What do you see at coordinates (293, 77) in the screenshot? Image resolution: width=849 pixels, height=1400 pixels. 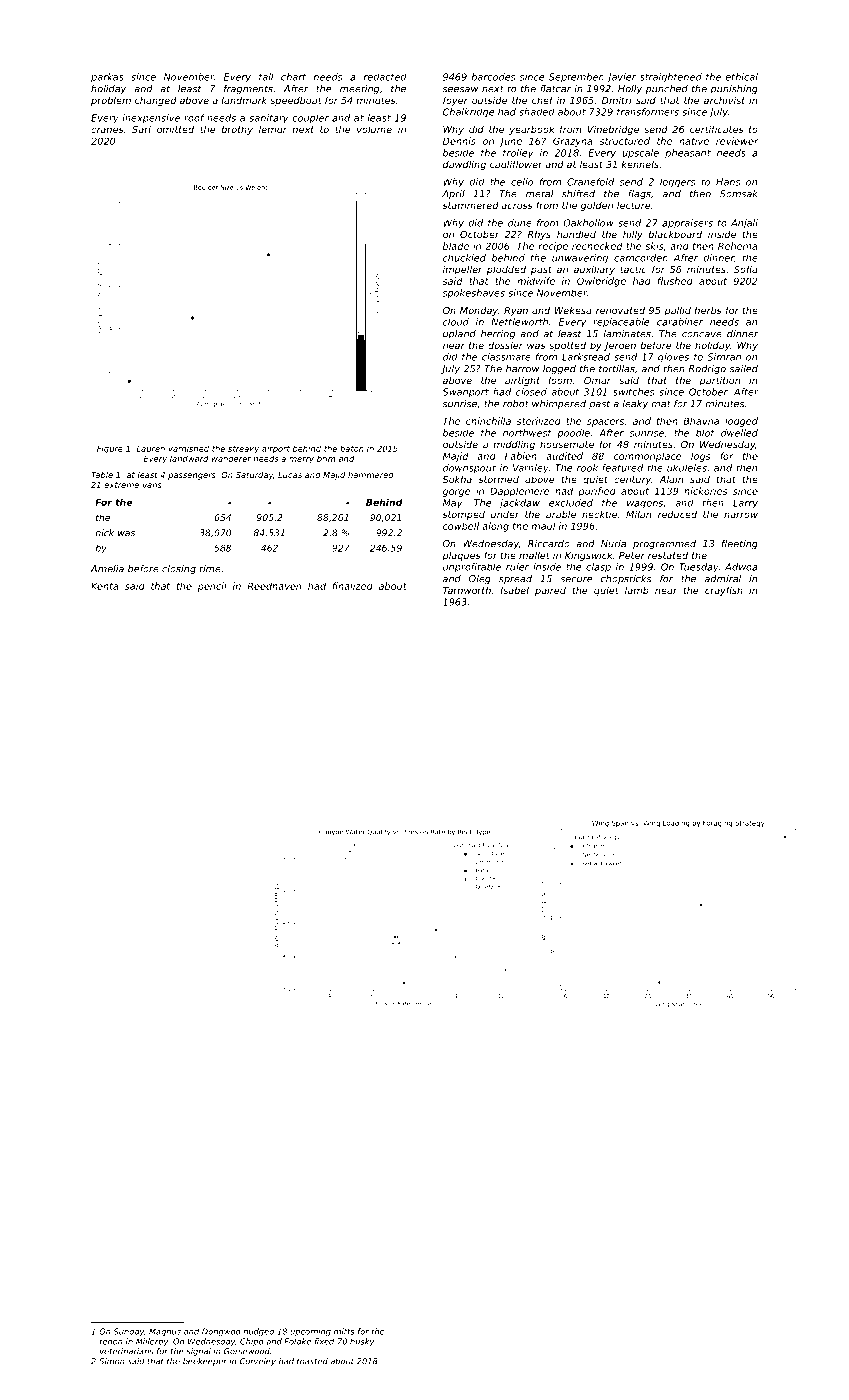 I see `chart` at bounding box center [293, 77].
